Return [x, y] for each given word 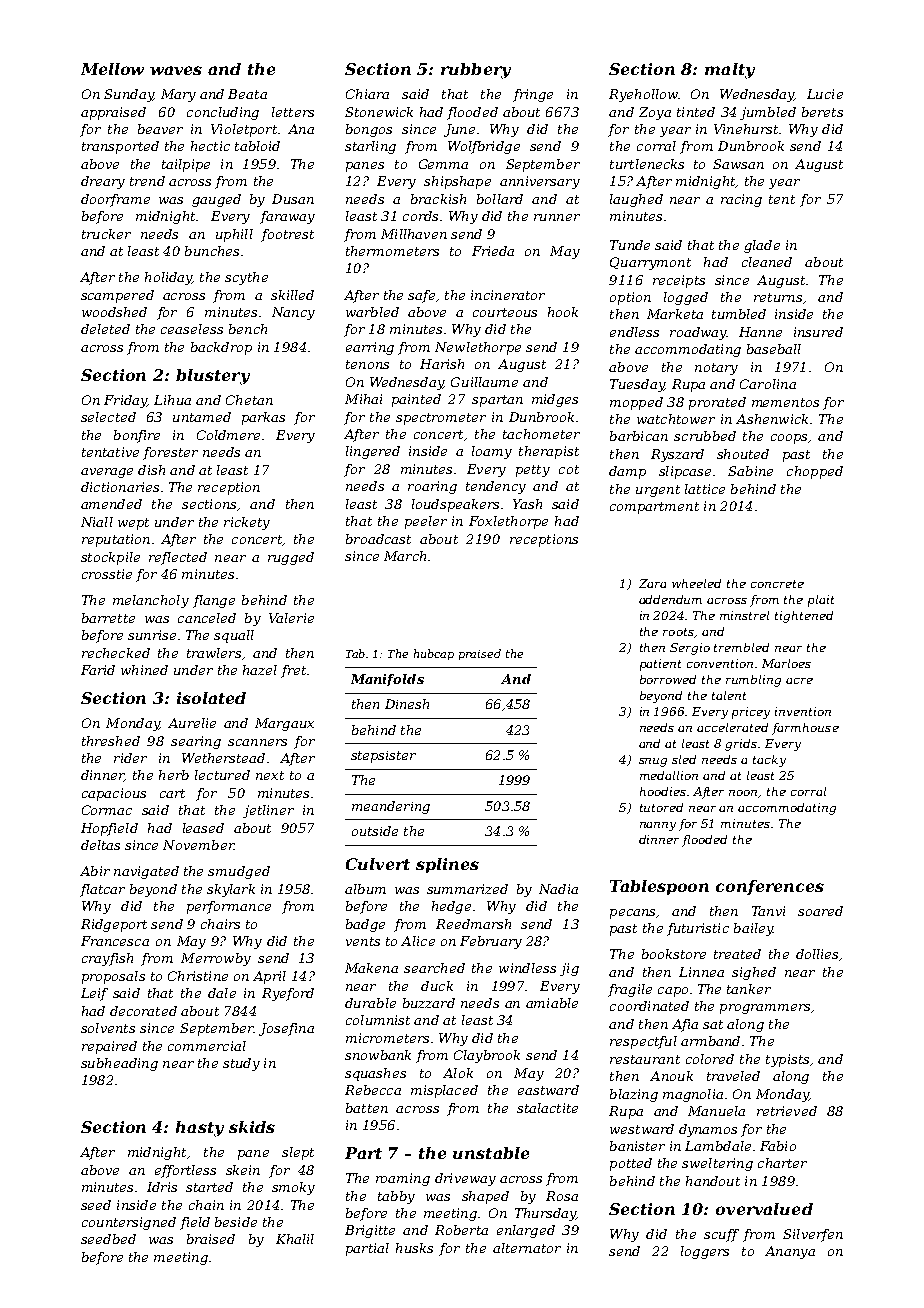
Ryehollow [643, 95]
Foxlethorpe [508, 522]
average [107, 473]
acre [799, 681]
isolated [211, 698]
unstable [491, 1153]
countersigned [129, 1223]
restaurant [645, 1059]
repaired [109, 1047]
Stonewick [379, 112]
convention [720, 663]
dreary [103, 182]
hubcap [434, 654]
